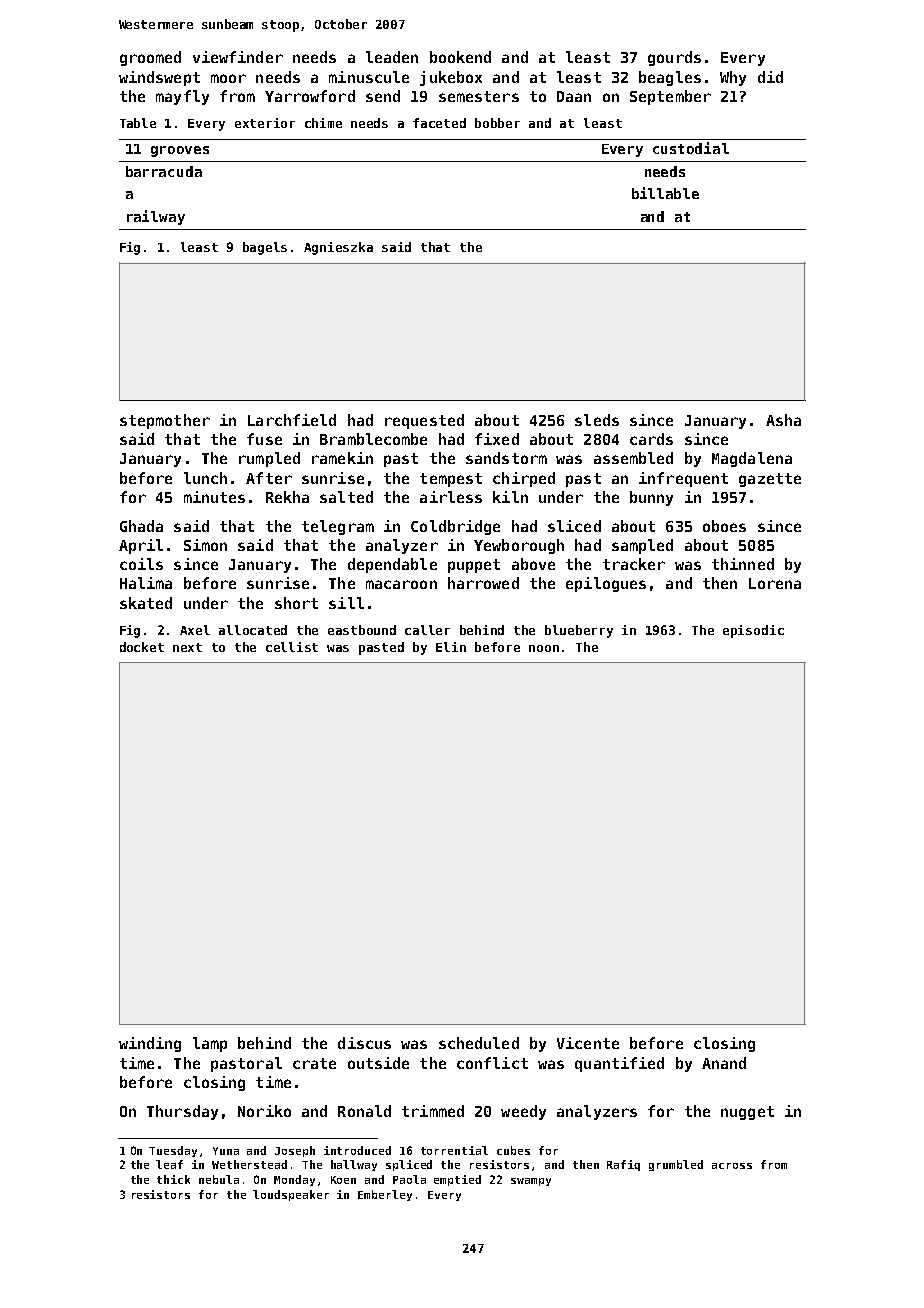 This screenshot has width=924, height=1308. What do you see at coordinates (385, 1195) in the screenshot?
I see `Emberley` at bounding box center [385, 1195].
